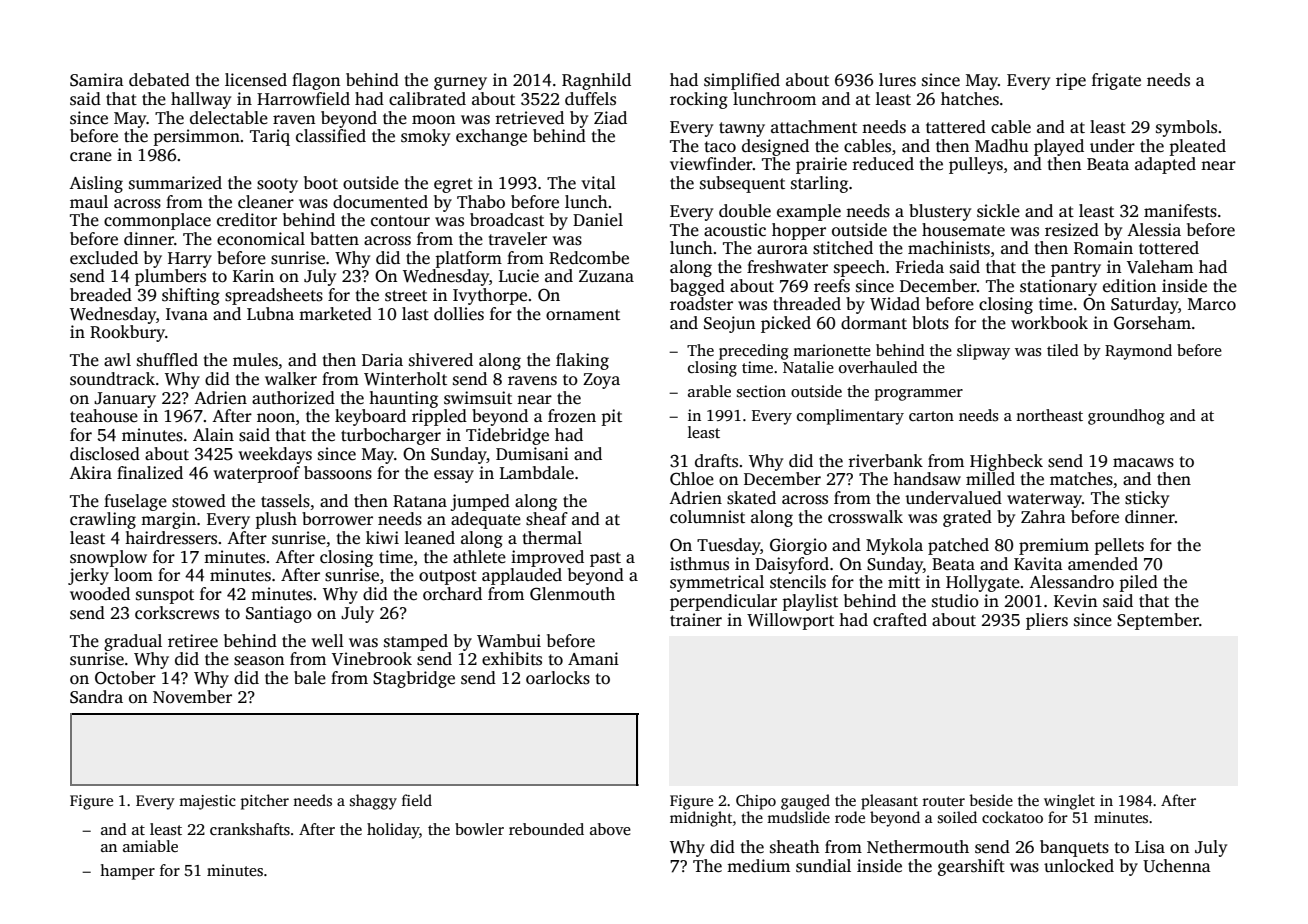 This document has height=924, width=1308. Describe the element at coordinates (229, 118) in the document. I see `delectable` at that location.
